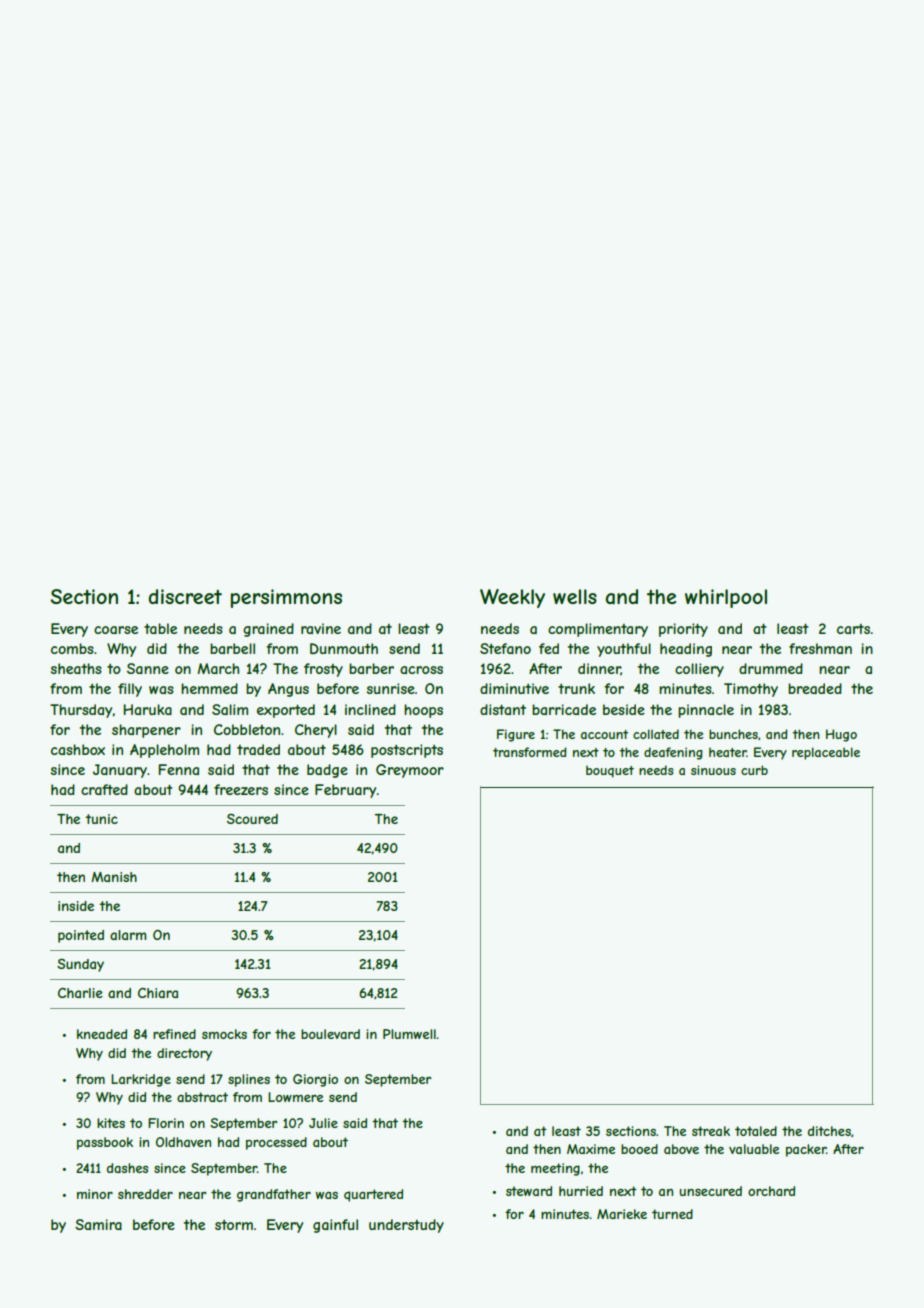  Describe the element at coordinates (754, 1149) in the screenshot. I see `valuable` at that location.
